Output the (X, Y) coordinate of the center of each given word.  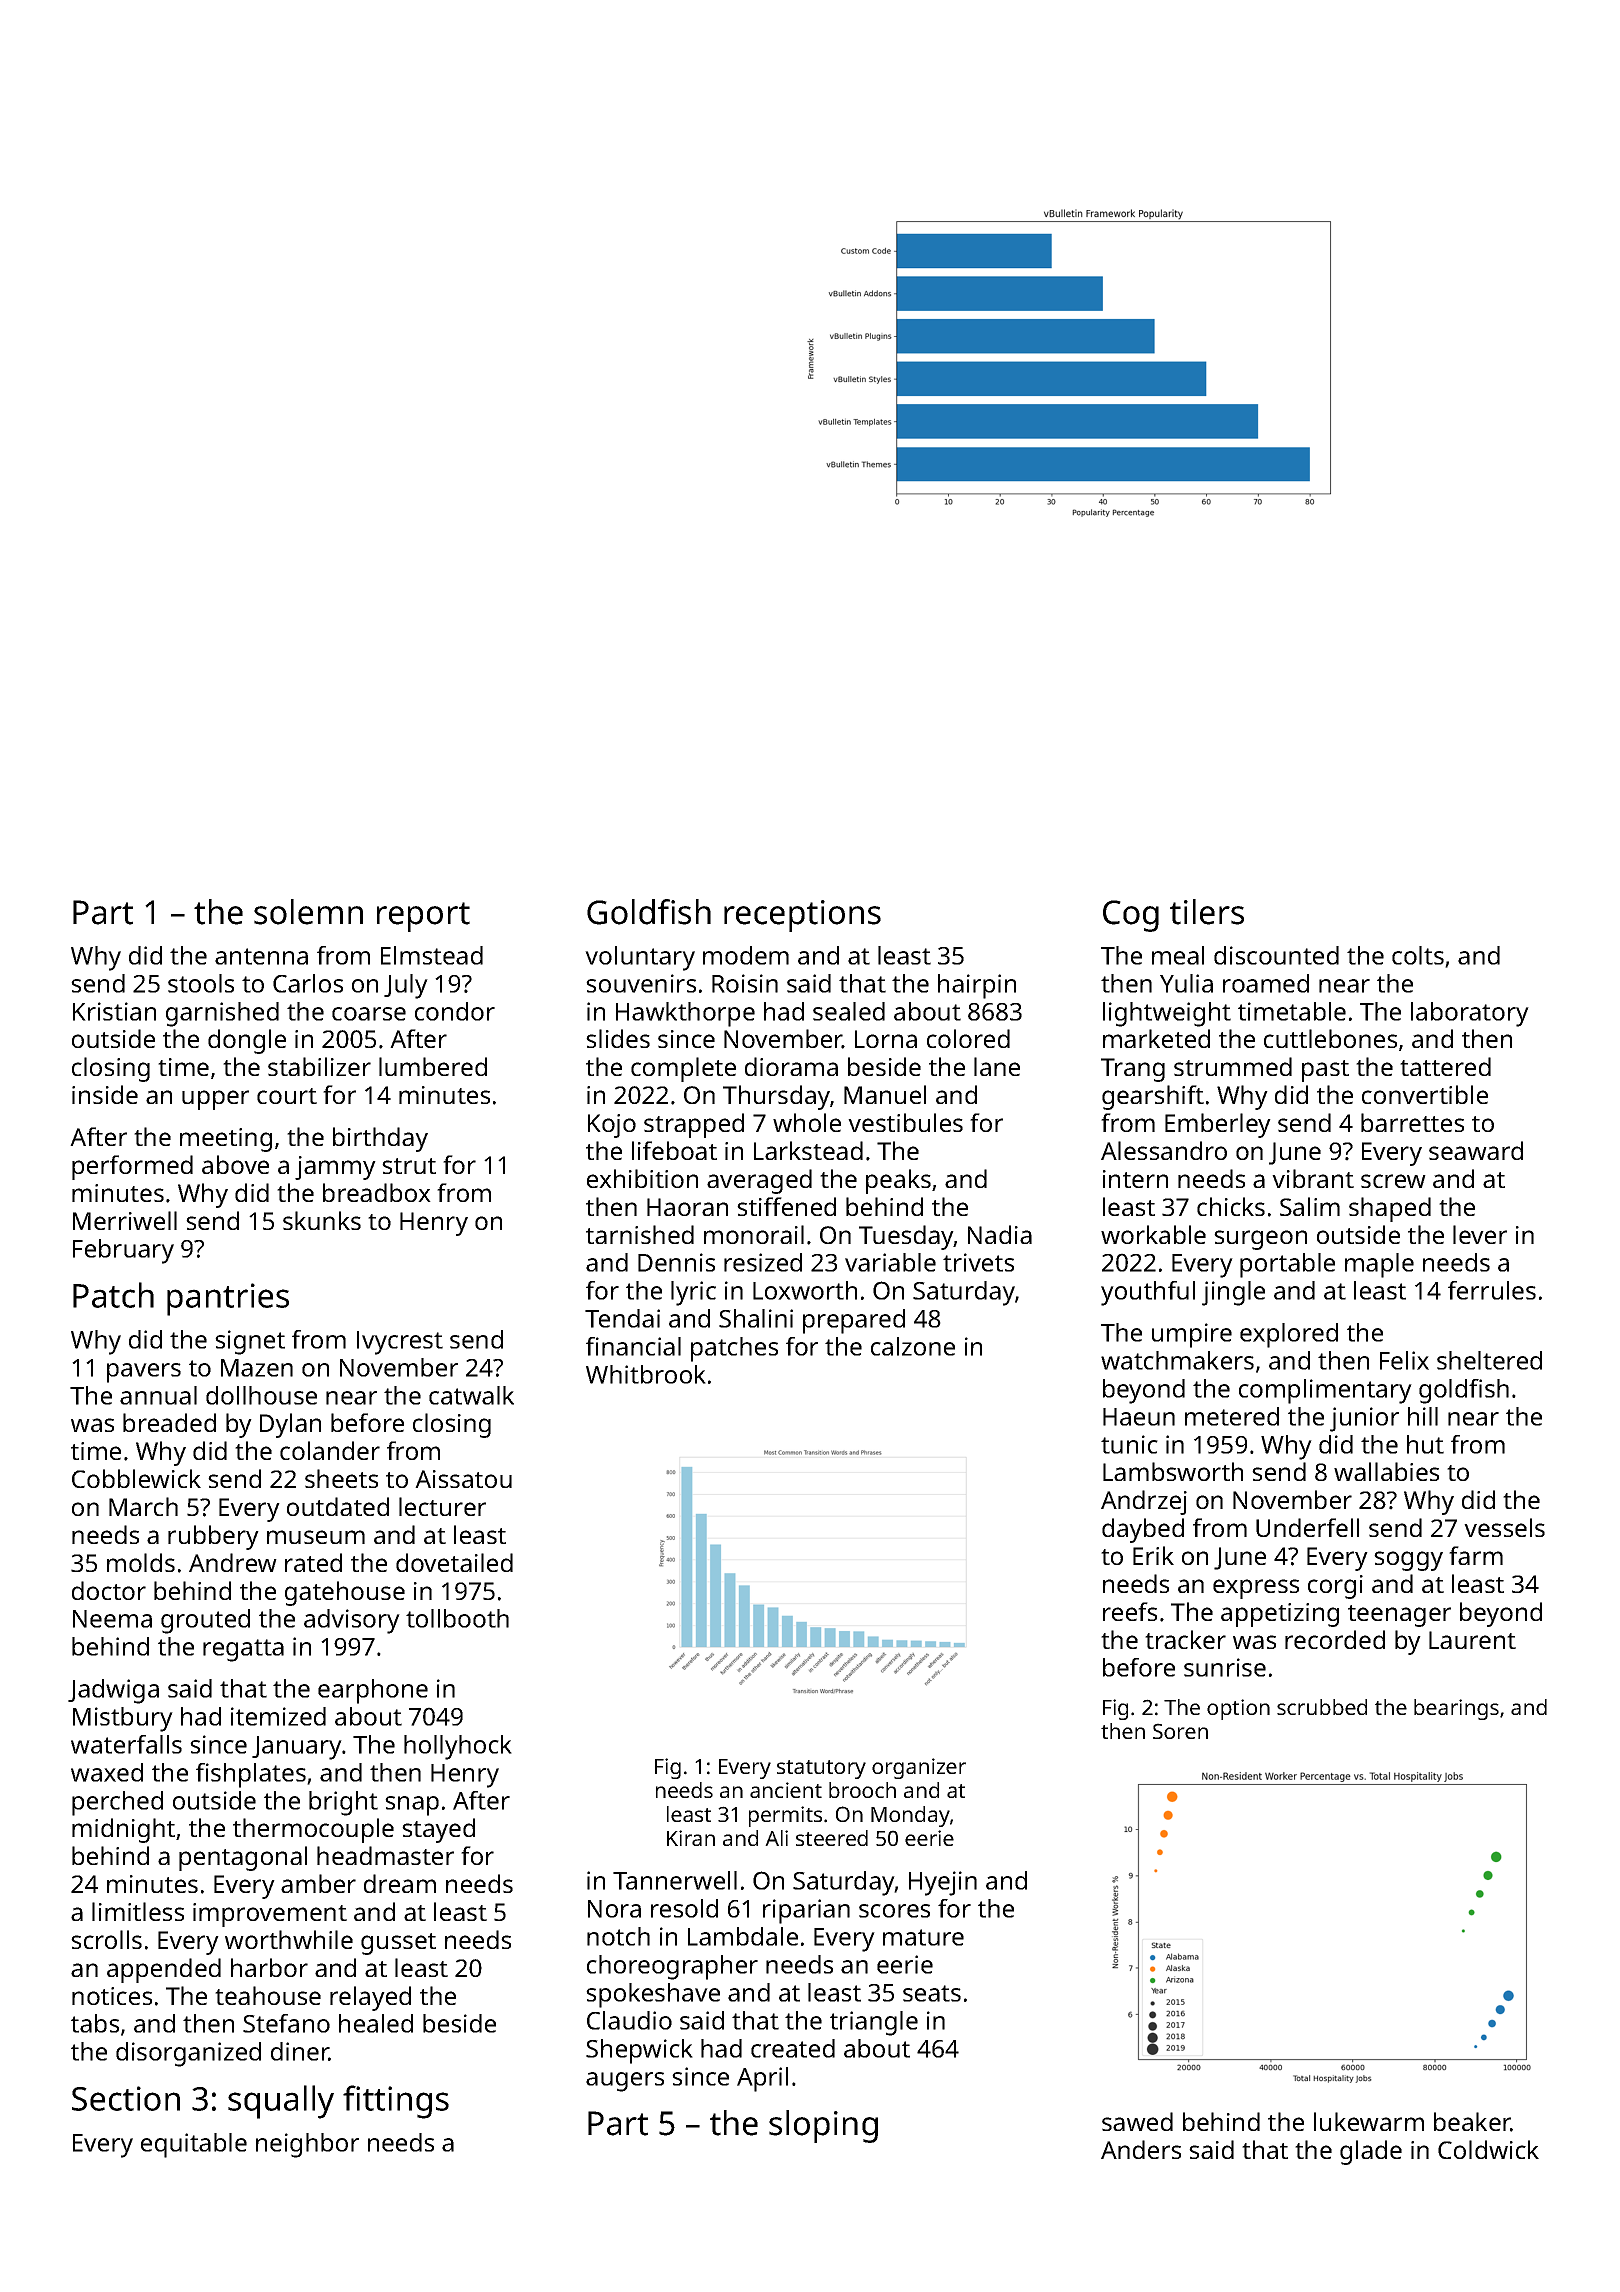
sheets (341, 1478)
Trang (1133, 1070)
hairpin (977, 986)
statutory (821, 1769)
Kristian (114, 1011)
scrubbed (1322, 1707)
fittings (396, 2102)
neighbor (307, 2145)
